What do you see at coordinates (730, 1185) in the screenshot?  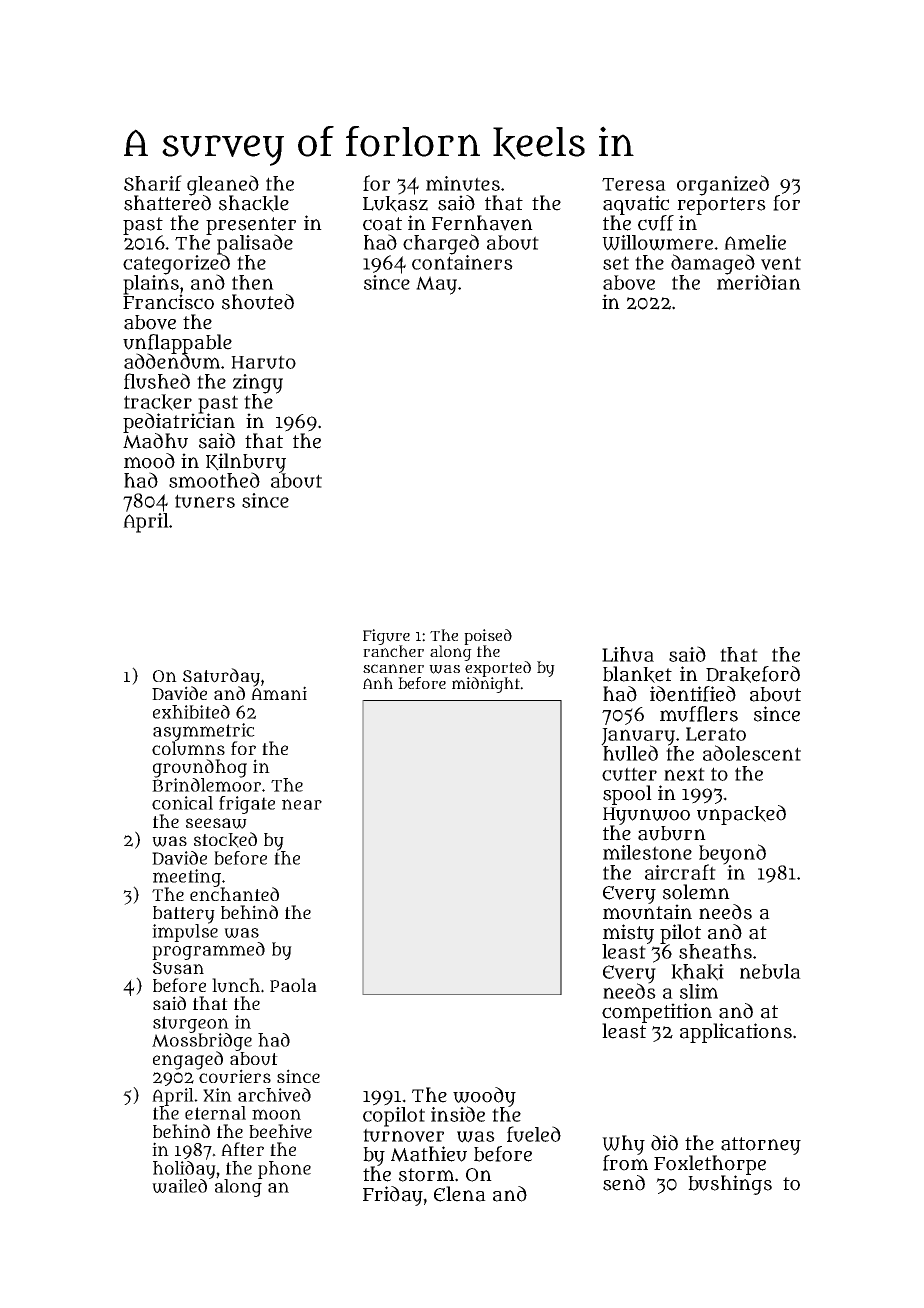 I see `bushings` at bounding box center [730, 1185].
